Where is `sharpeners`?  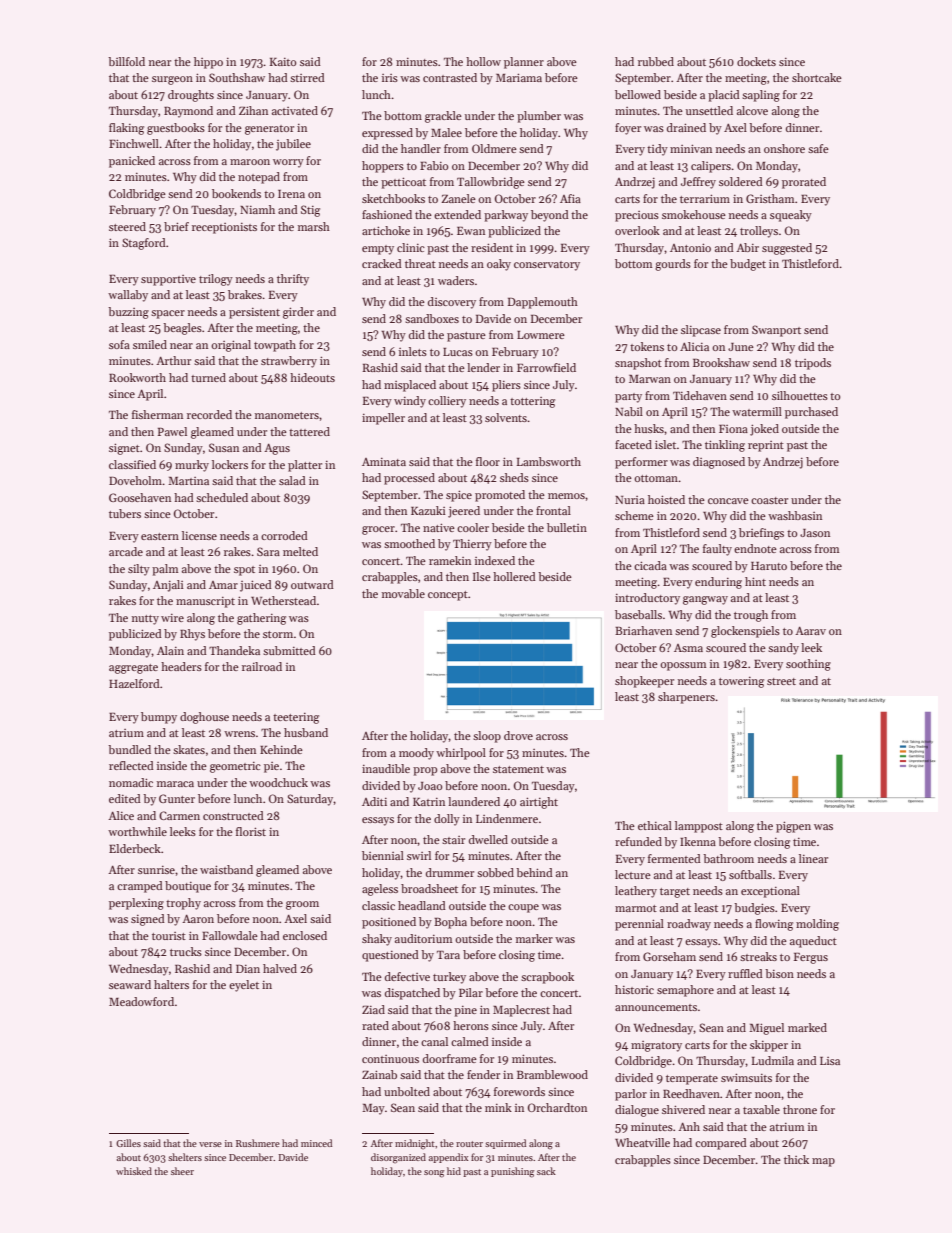
sharpeners is located at coordinates (686, 698).
